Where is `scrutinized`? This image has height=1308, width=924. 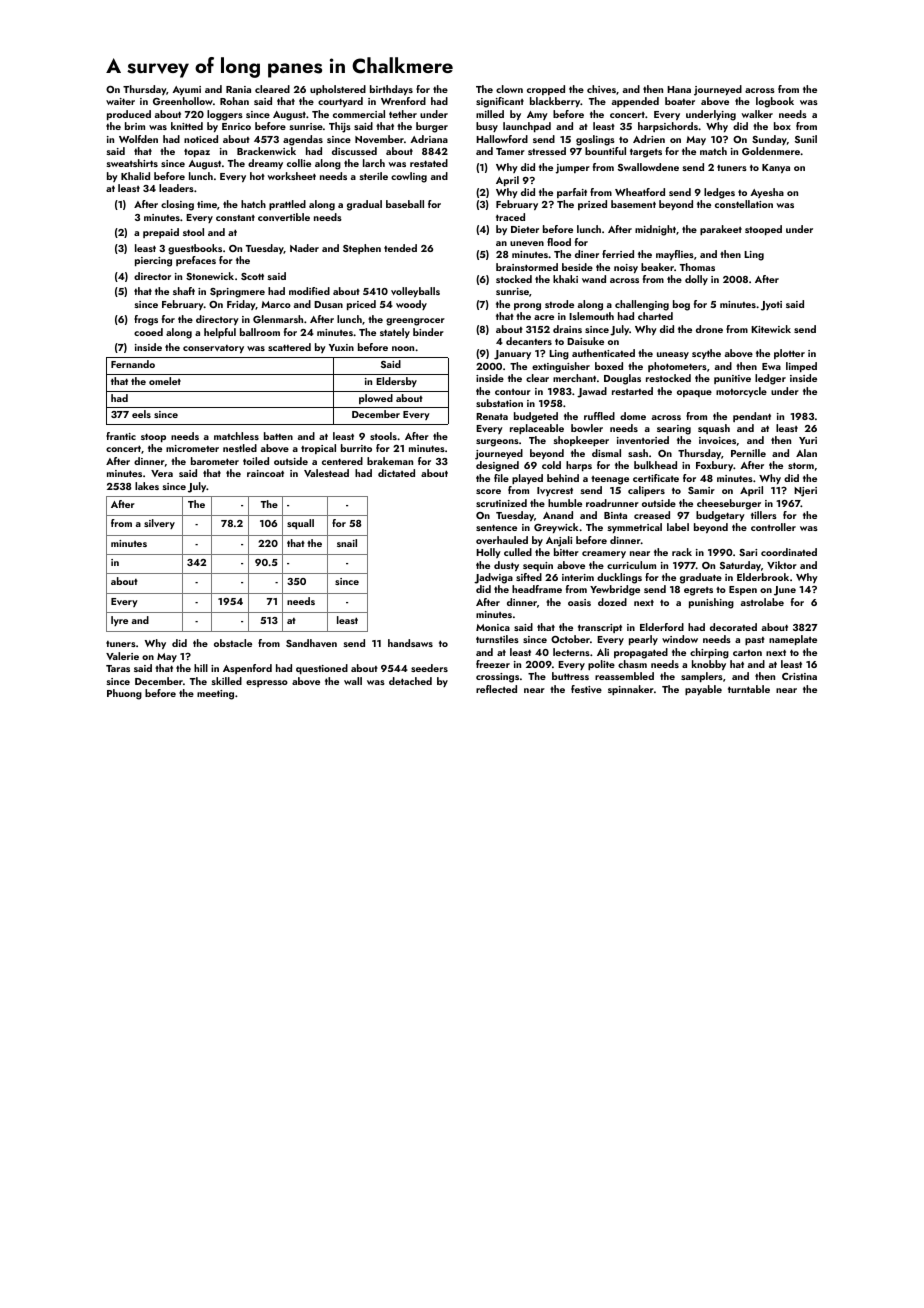 scrutinized is located at coordinates (501, 503).
